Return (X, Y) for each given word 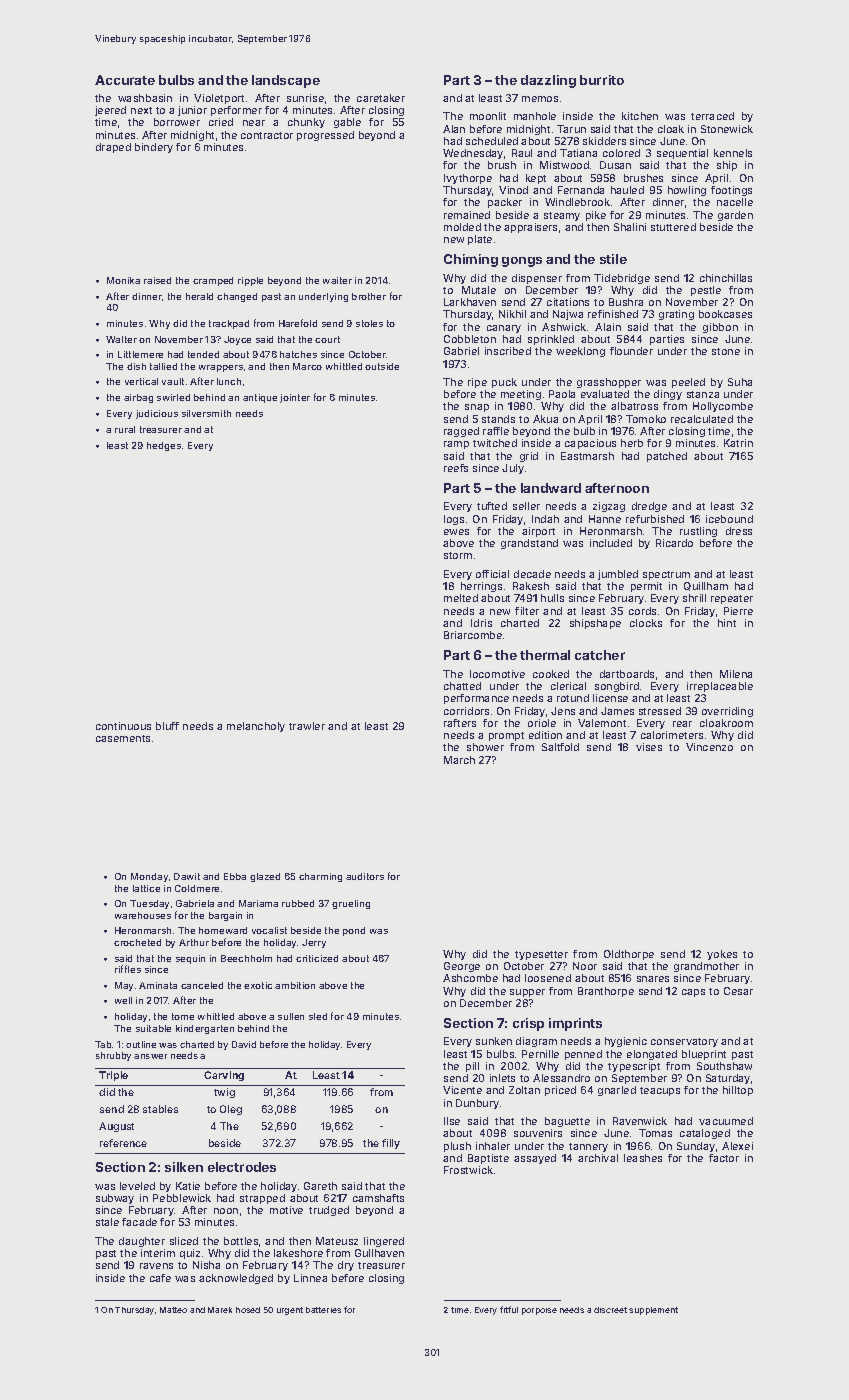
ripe (477, 383)
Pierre (738, 611)
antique (260, 398)
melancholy (256, 727)
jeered (110, 111)
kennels (733, 153)
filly (391, 1144)
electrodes (242, 1167)
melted (461, 598)
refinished (613, 314)
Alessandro (561, 1078)
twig (224, 1093)
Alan (454, 129)
